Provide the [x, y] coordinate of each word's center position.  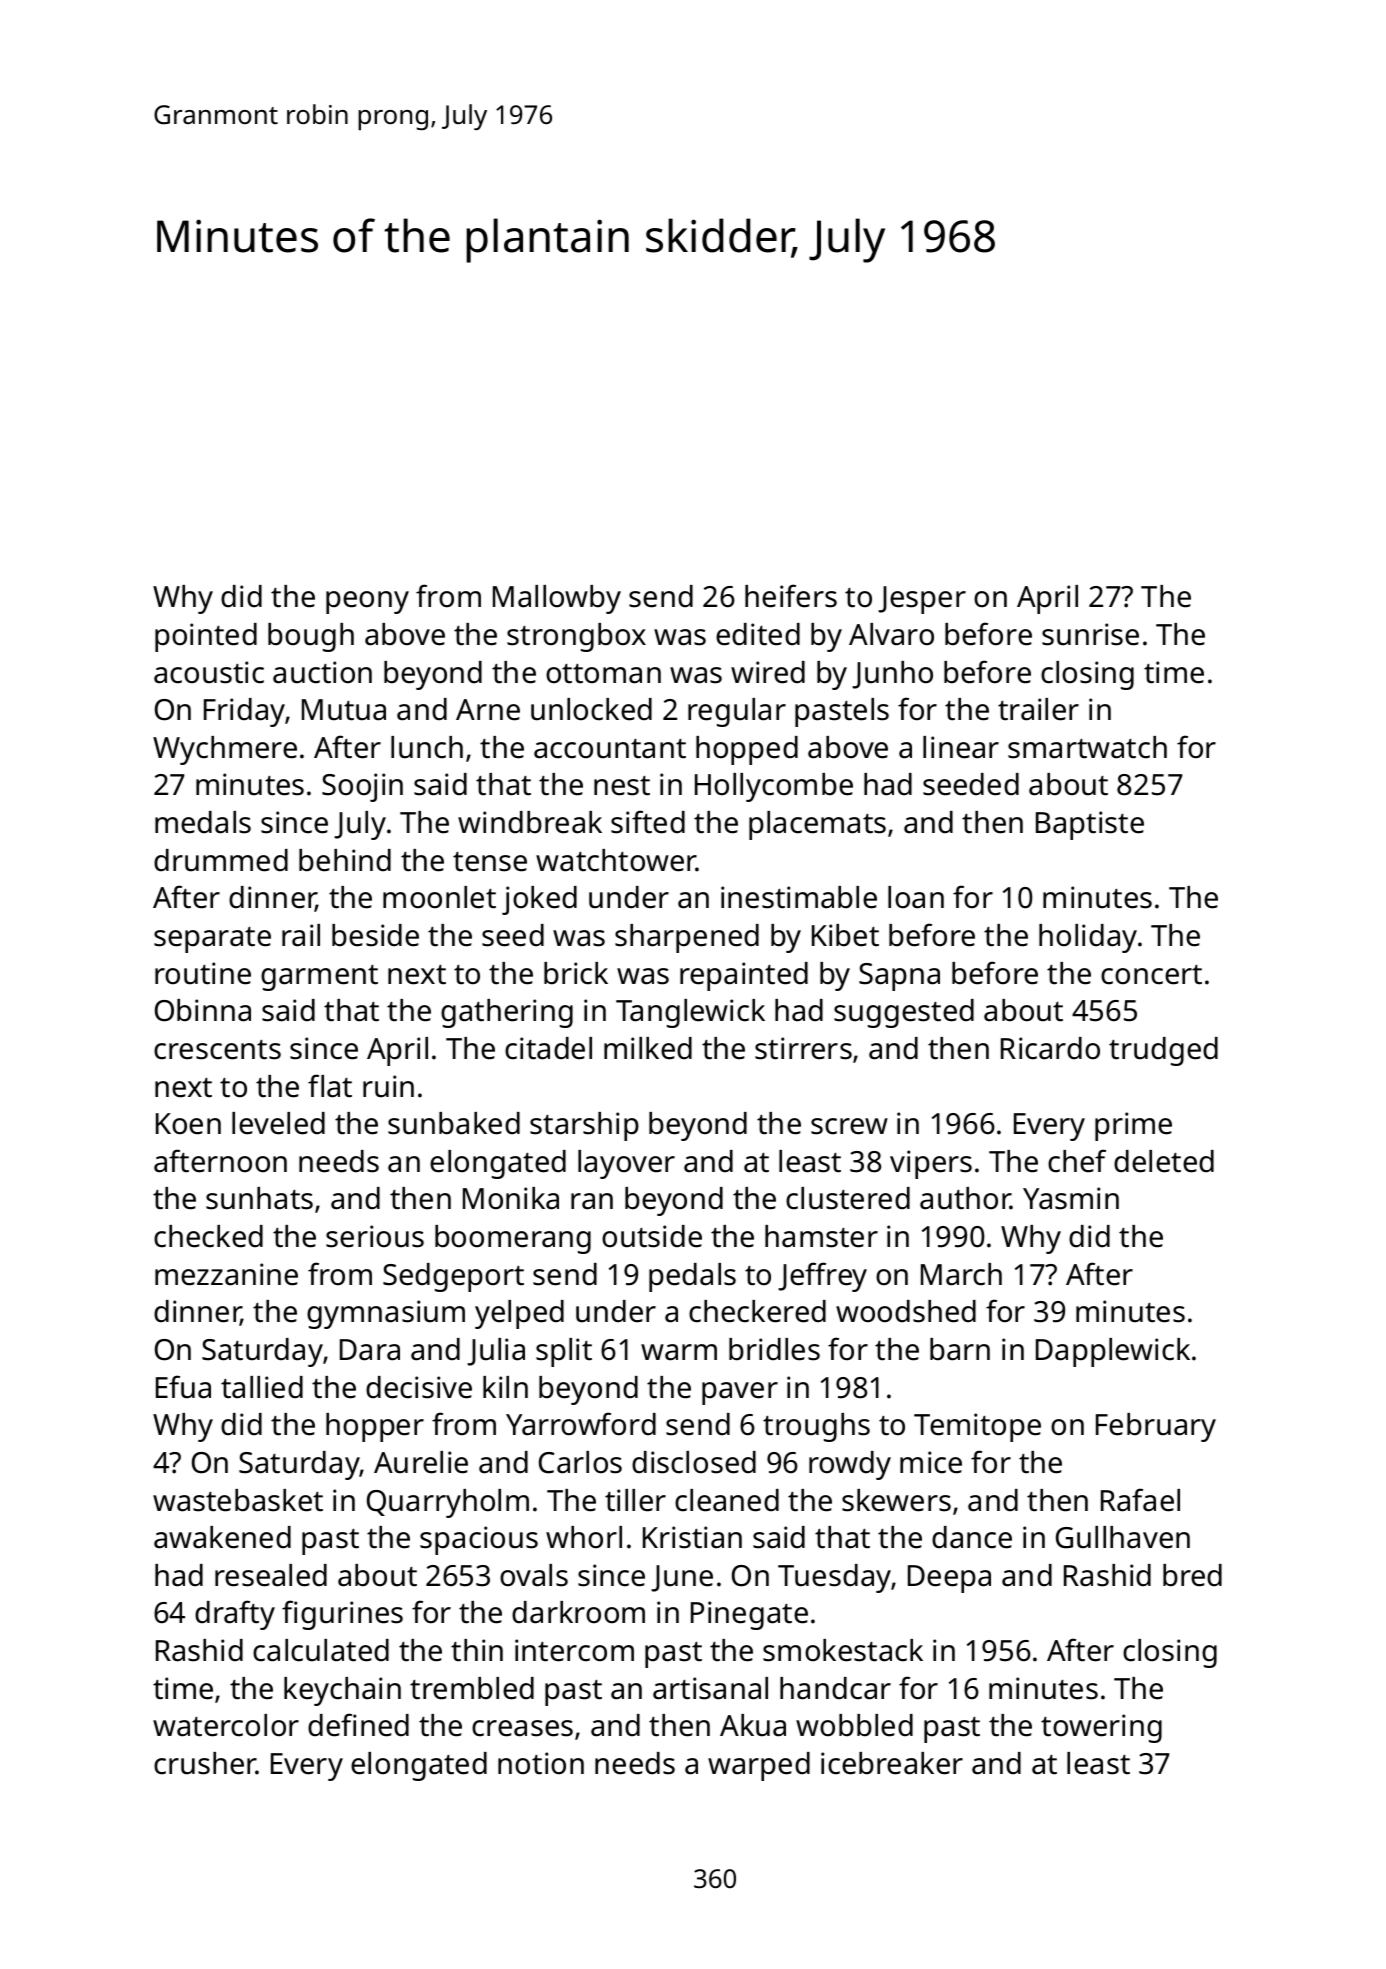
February [1156, 1427]
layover [626, 1164]
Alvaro [891, 634]
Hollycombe [774, 787]
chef [1077, 1161]
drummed [221, 860]
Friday [245, 712]
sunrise [1090, 634]
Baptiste [1090, 825]
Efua [183, 1387]
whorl [584, 1537]
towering [1101, 1728]
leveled [278, 1123]
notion [541, 1763]
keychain [342, 1691]
